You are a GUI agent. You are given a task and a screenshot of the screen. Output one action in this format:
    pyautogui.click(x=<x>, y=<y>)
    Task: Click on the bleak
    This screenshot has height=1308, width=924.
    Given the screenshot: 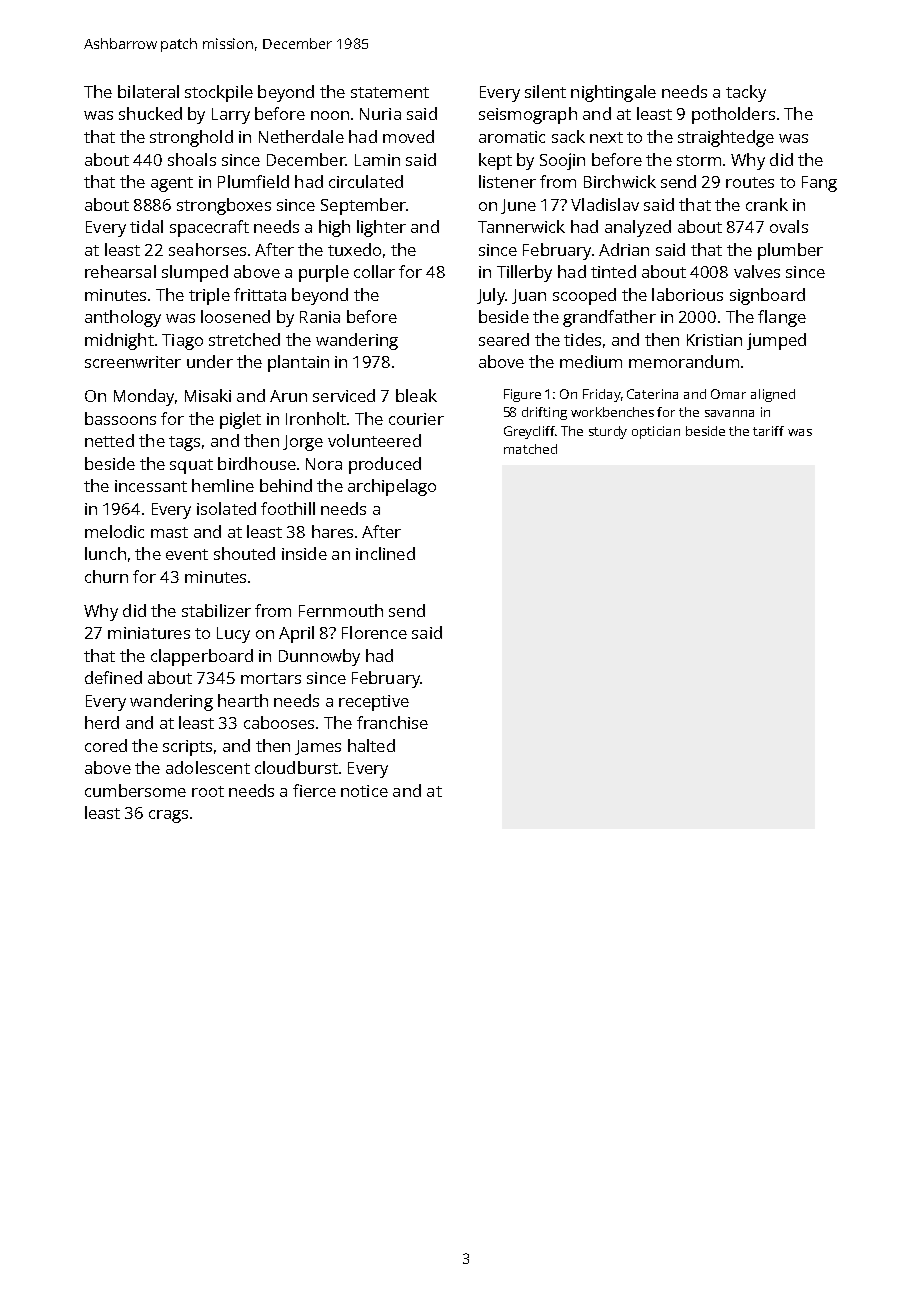 What is the action you would take?
    pyautogui.click(x=416, y=395)
